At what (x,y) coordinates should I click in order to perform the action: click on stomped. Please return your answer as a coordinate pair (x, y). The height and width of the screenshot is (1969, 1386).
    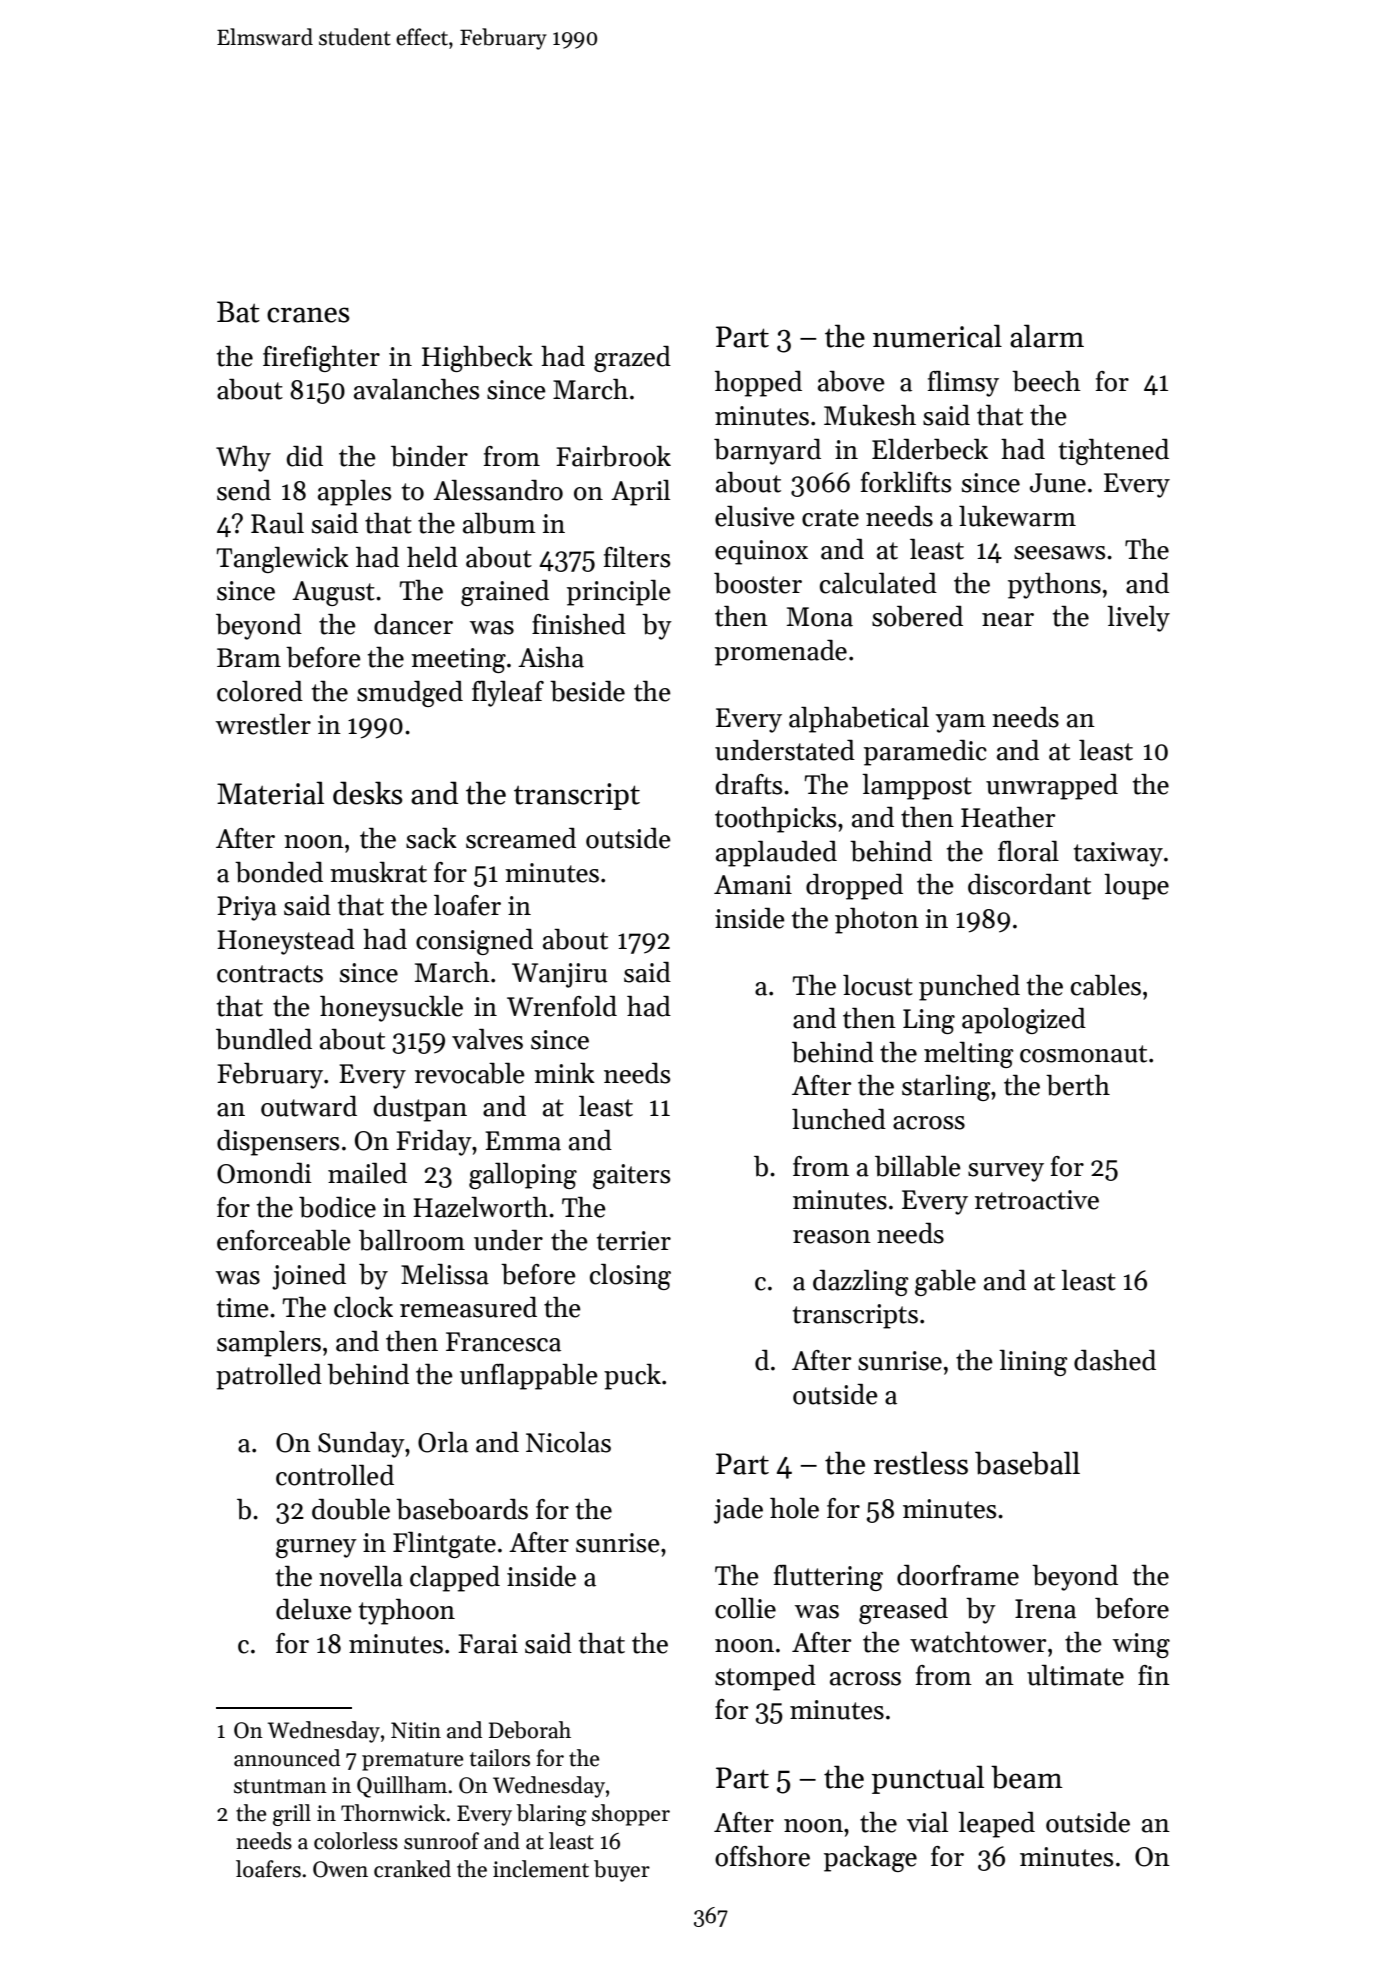
    Looking at the image, I should click on (765, 1678).
